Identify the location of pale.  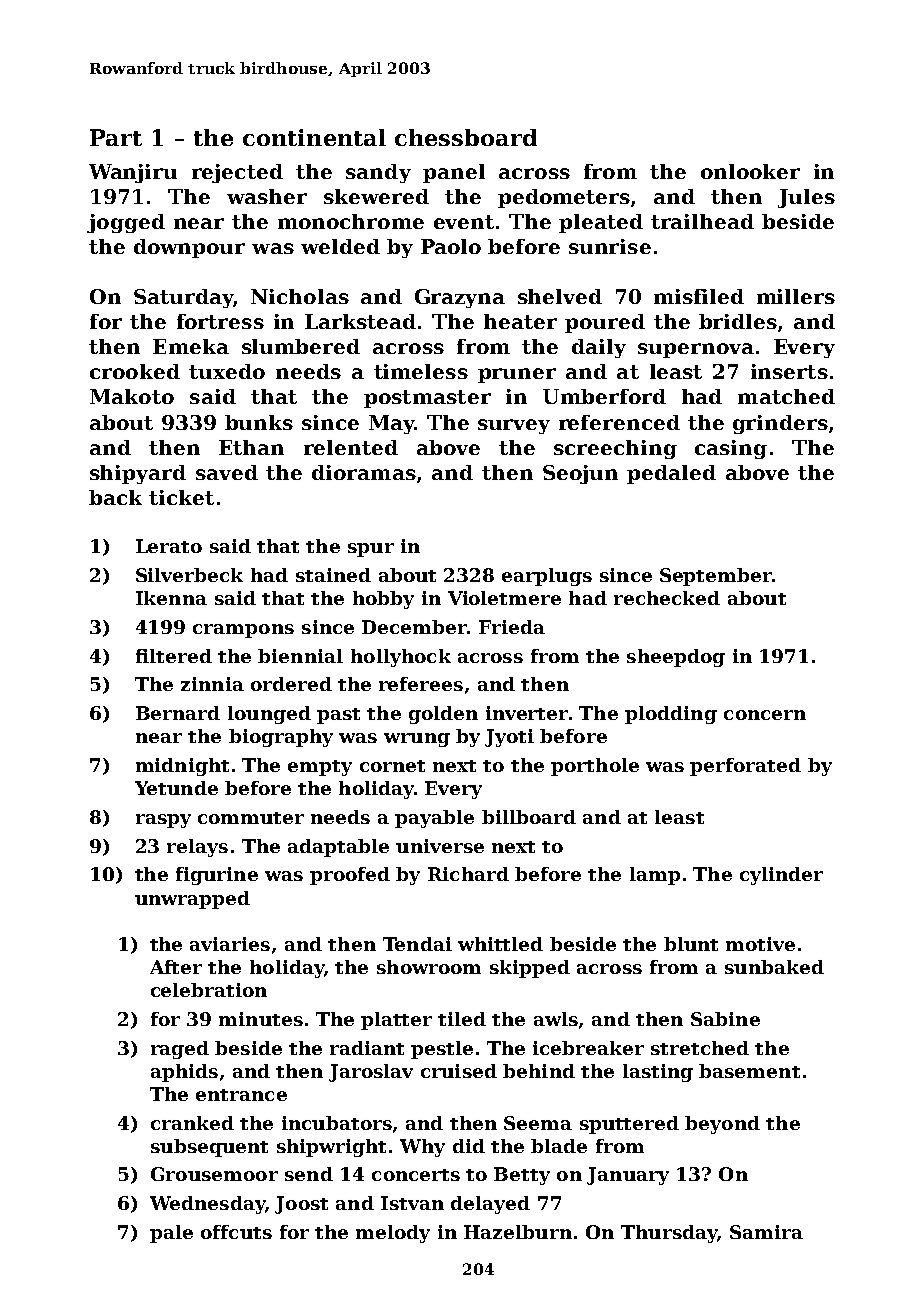
(171, 1234).
